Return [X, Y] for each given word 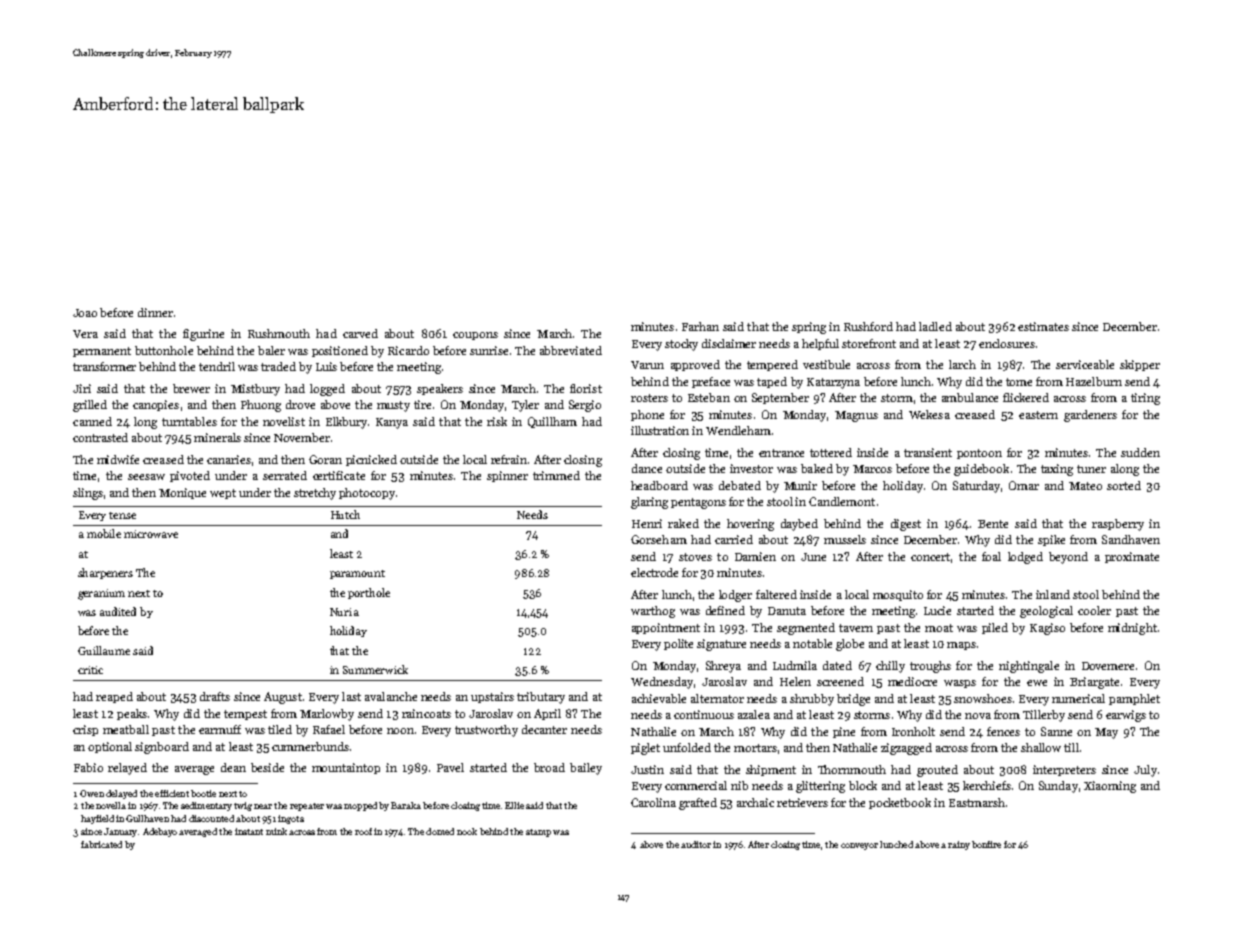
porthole [369, 593]
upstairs [492, 697]
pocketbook [900, 803]
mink [276, 831]
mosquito [898, 595]
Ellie [514, 805]
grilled [90, 406]
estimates [1043, 326]
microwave [151, 534]
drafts [215, 696]
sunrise [489, 350]
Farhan [700, 326]
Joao [85, 313]
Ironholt [913, 731]
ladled [935, 326]
